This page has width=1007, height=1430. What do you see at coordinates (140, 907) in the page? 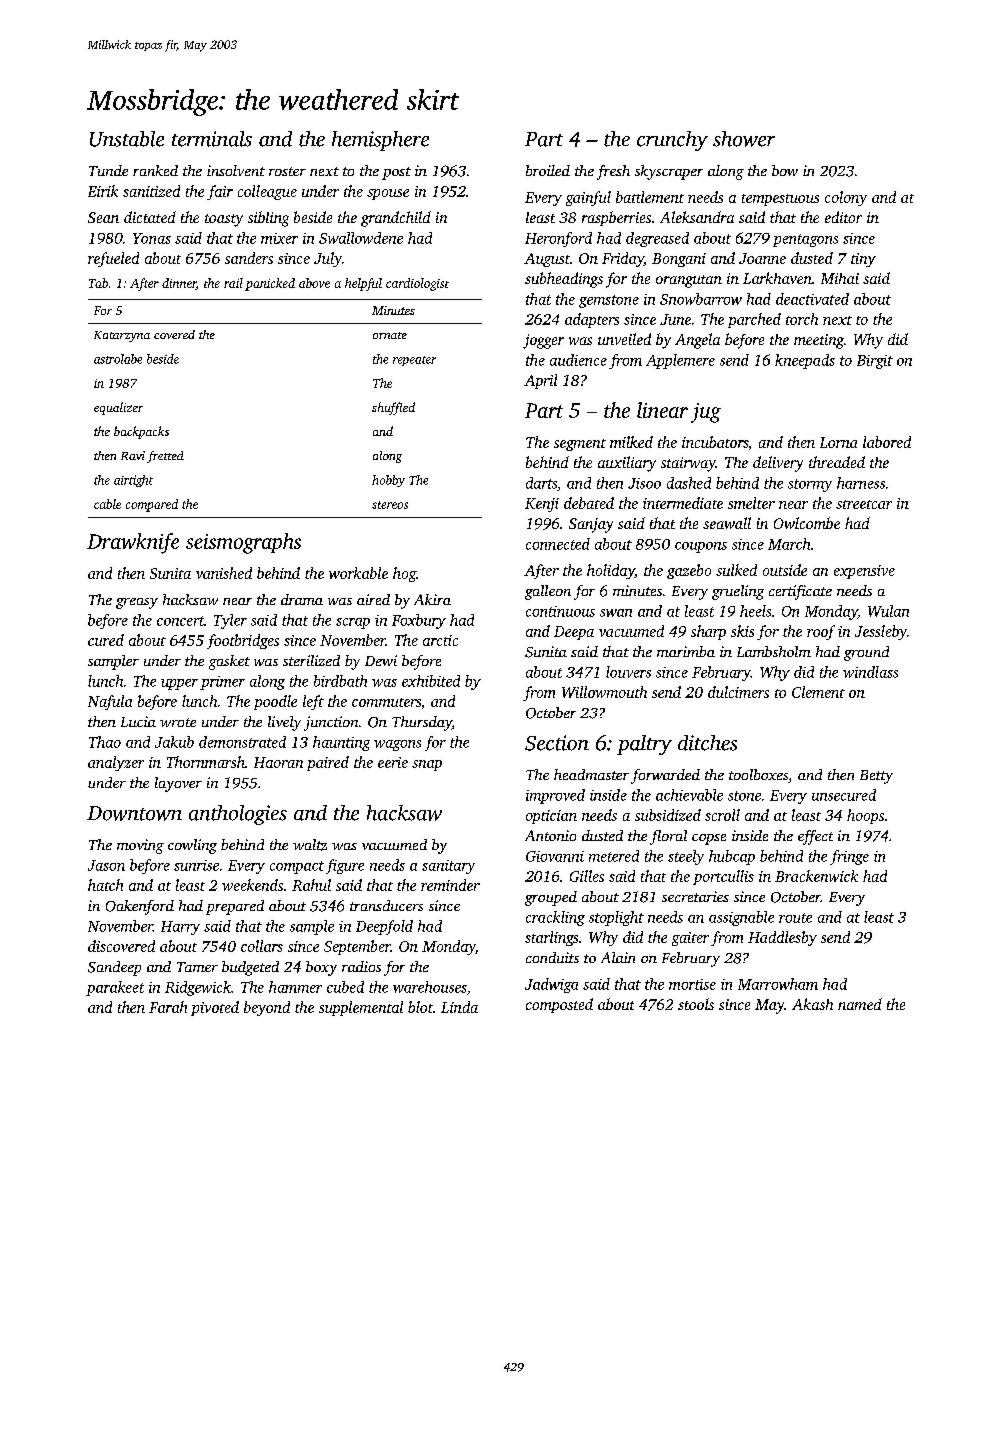
I see `Oakenford` at bounding box center [140, 907].
